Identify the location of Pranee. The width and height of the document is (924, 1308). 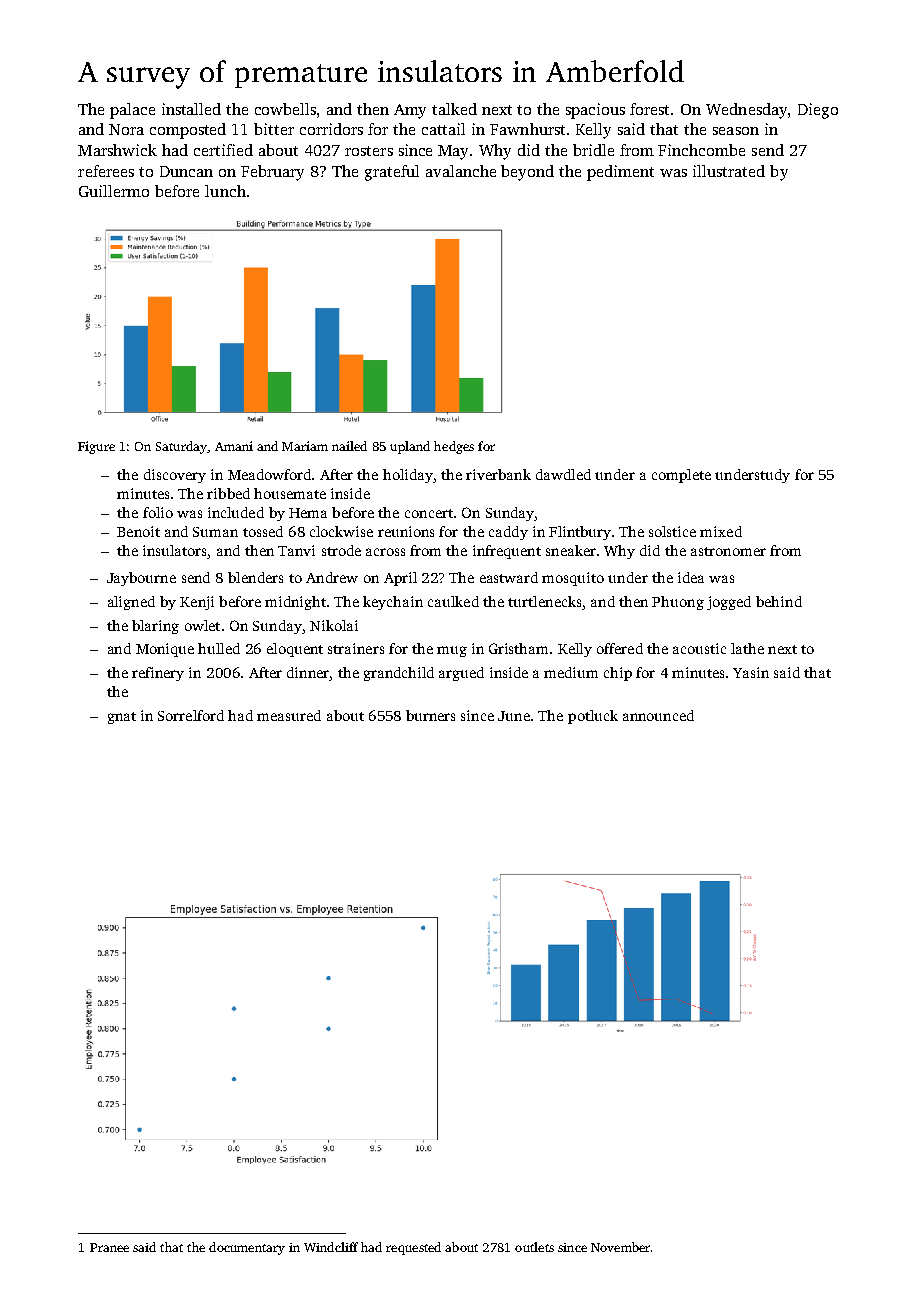
(109, 1247).
